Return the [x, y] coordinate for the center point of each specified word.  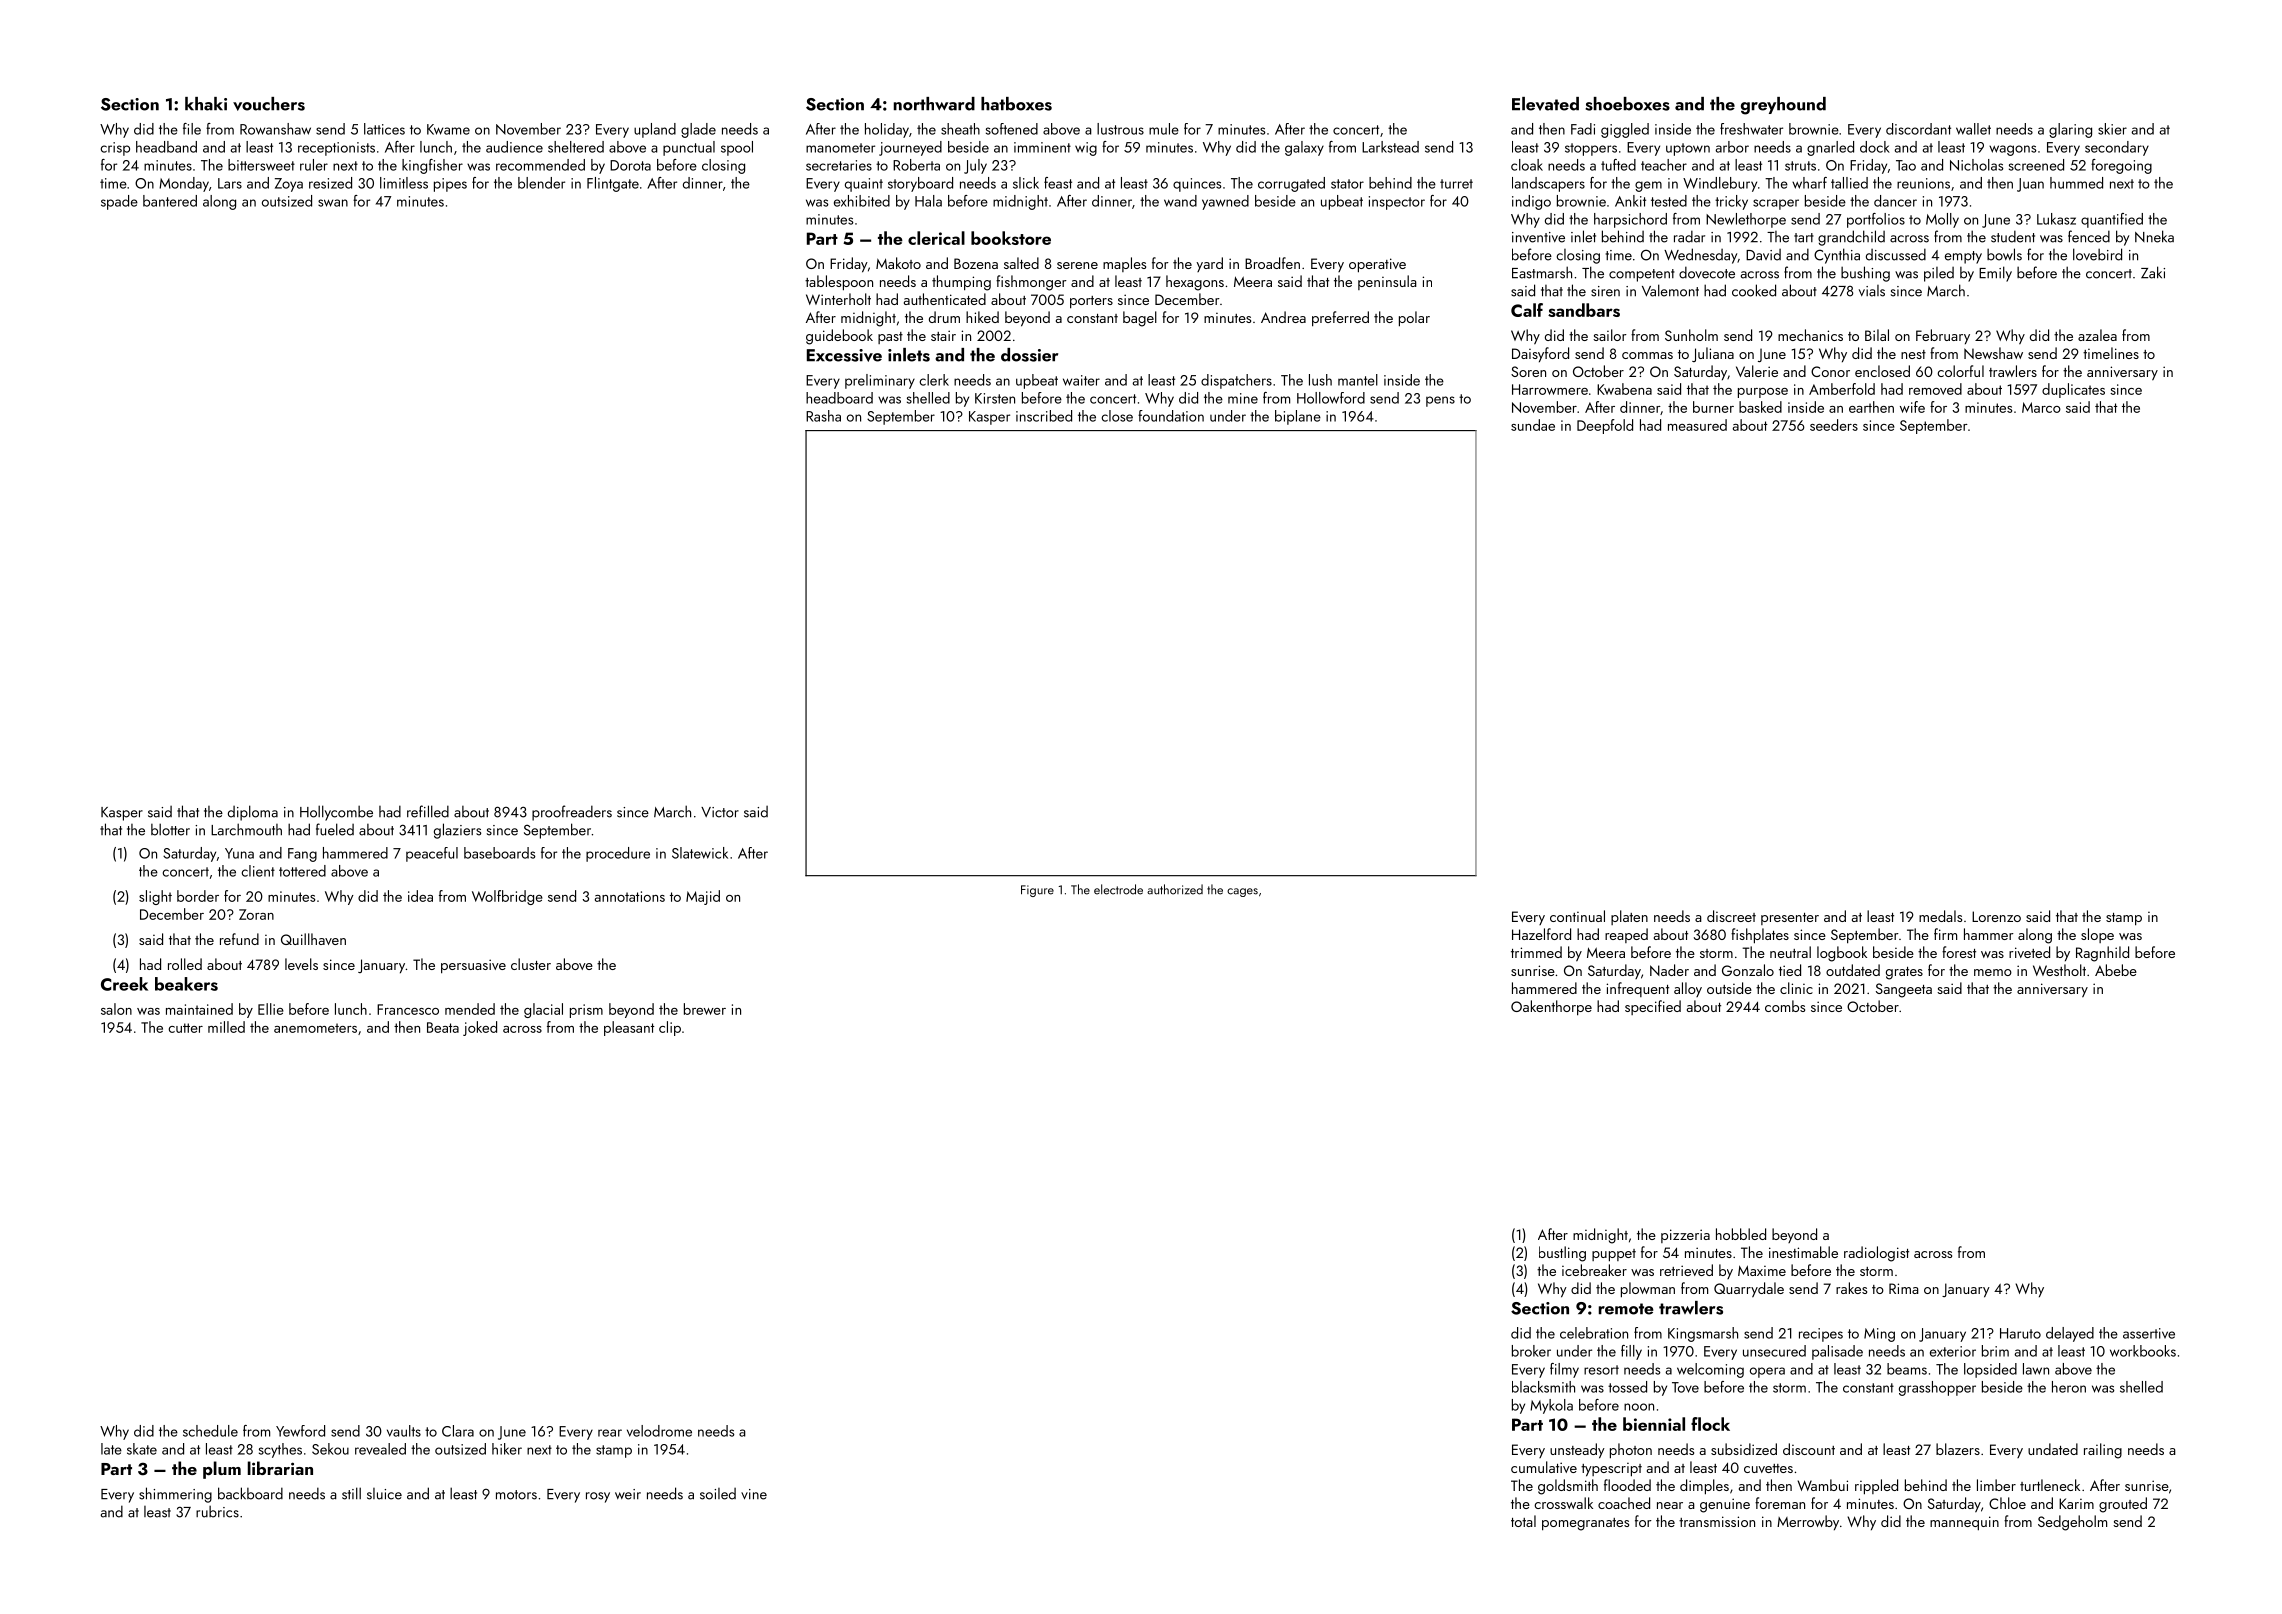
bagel [1140, 319]
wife [1912, 407]
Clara [458, 1431]
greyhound [1783, 106]
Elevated [1545, 104]
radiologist [1876, 1254]
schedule [210, 1431]
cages [1242, 892]
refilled [428, 811]
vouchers [269, 104]
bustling [1562, 1254]
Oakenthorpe [1551, 1008]
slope [2097, 935]
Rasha [823, 416]
